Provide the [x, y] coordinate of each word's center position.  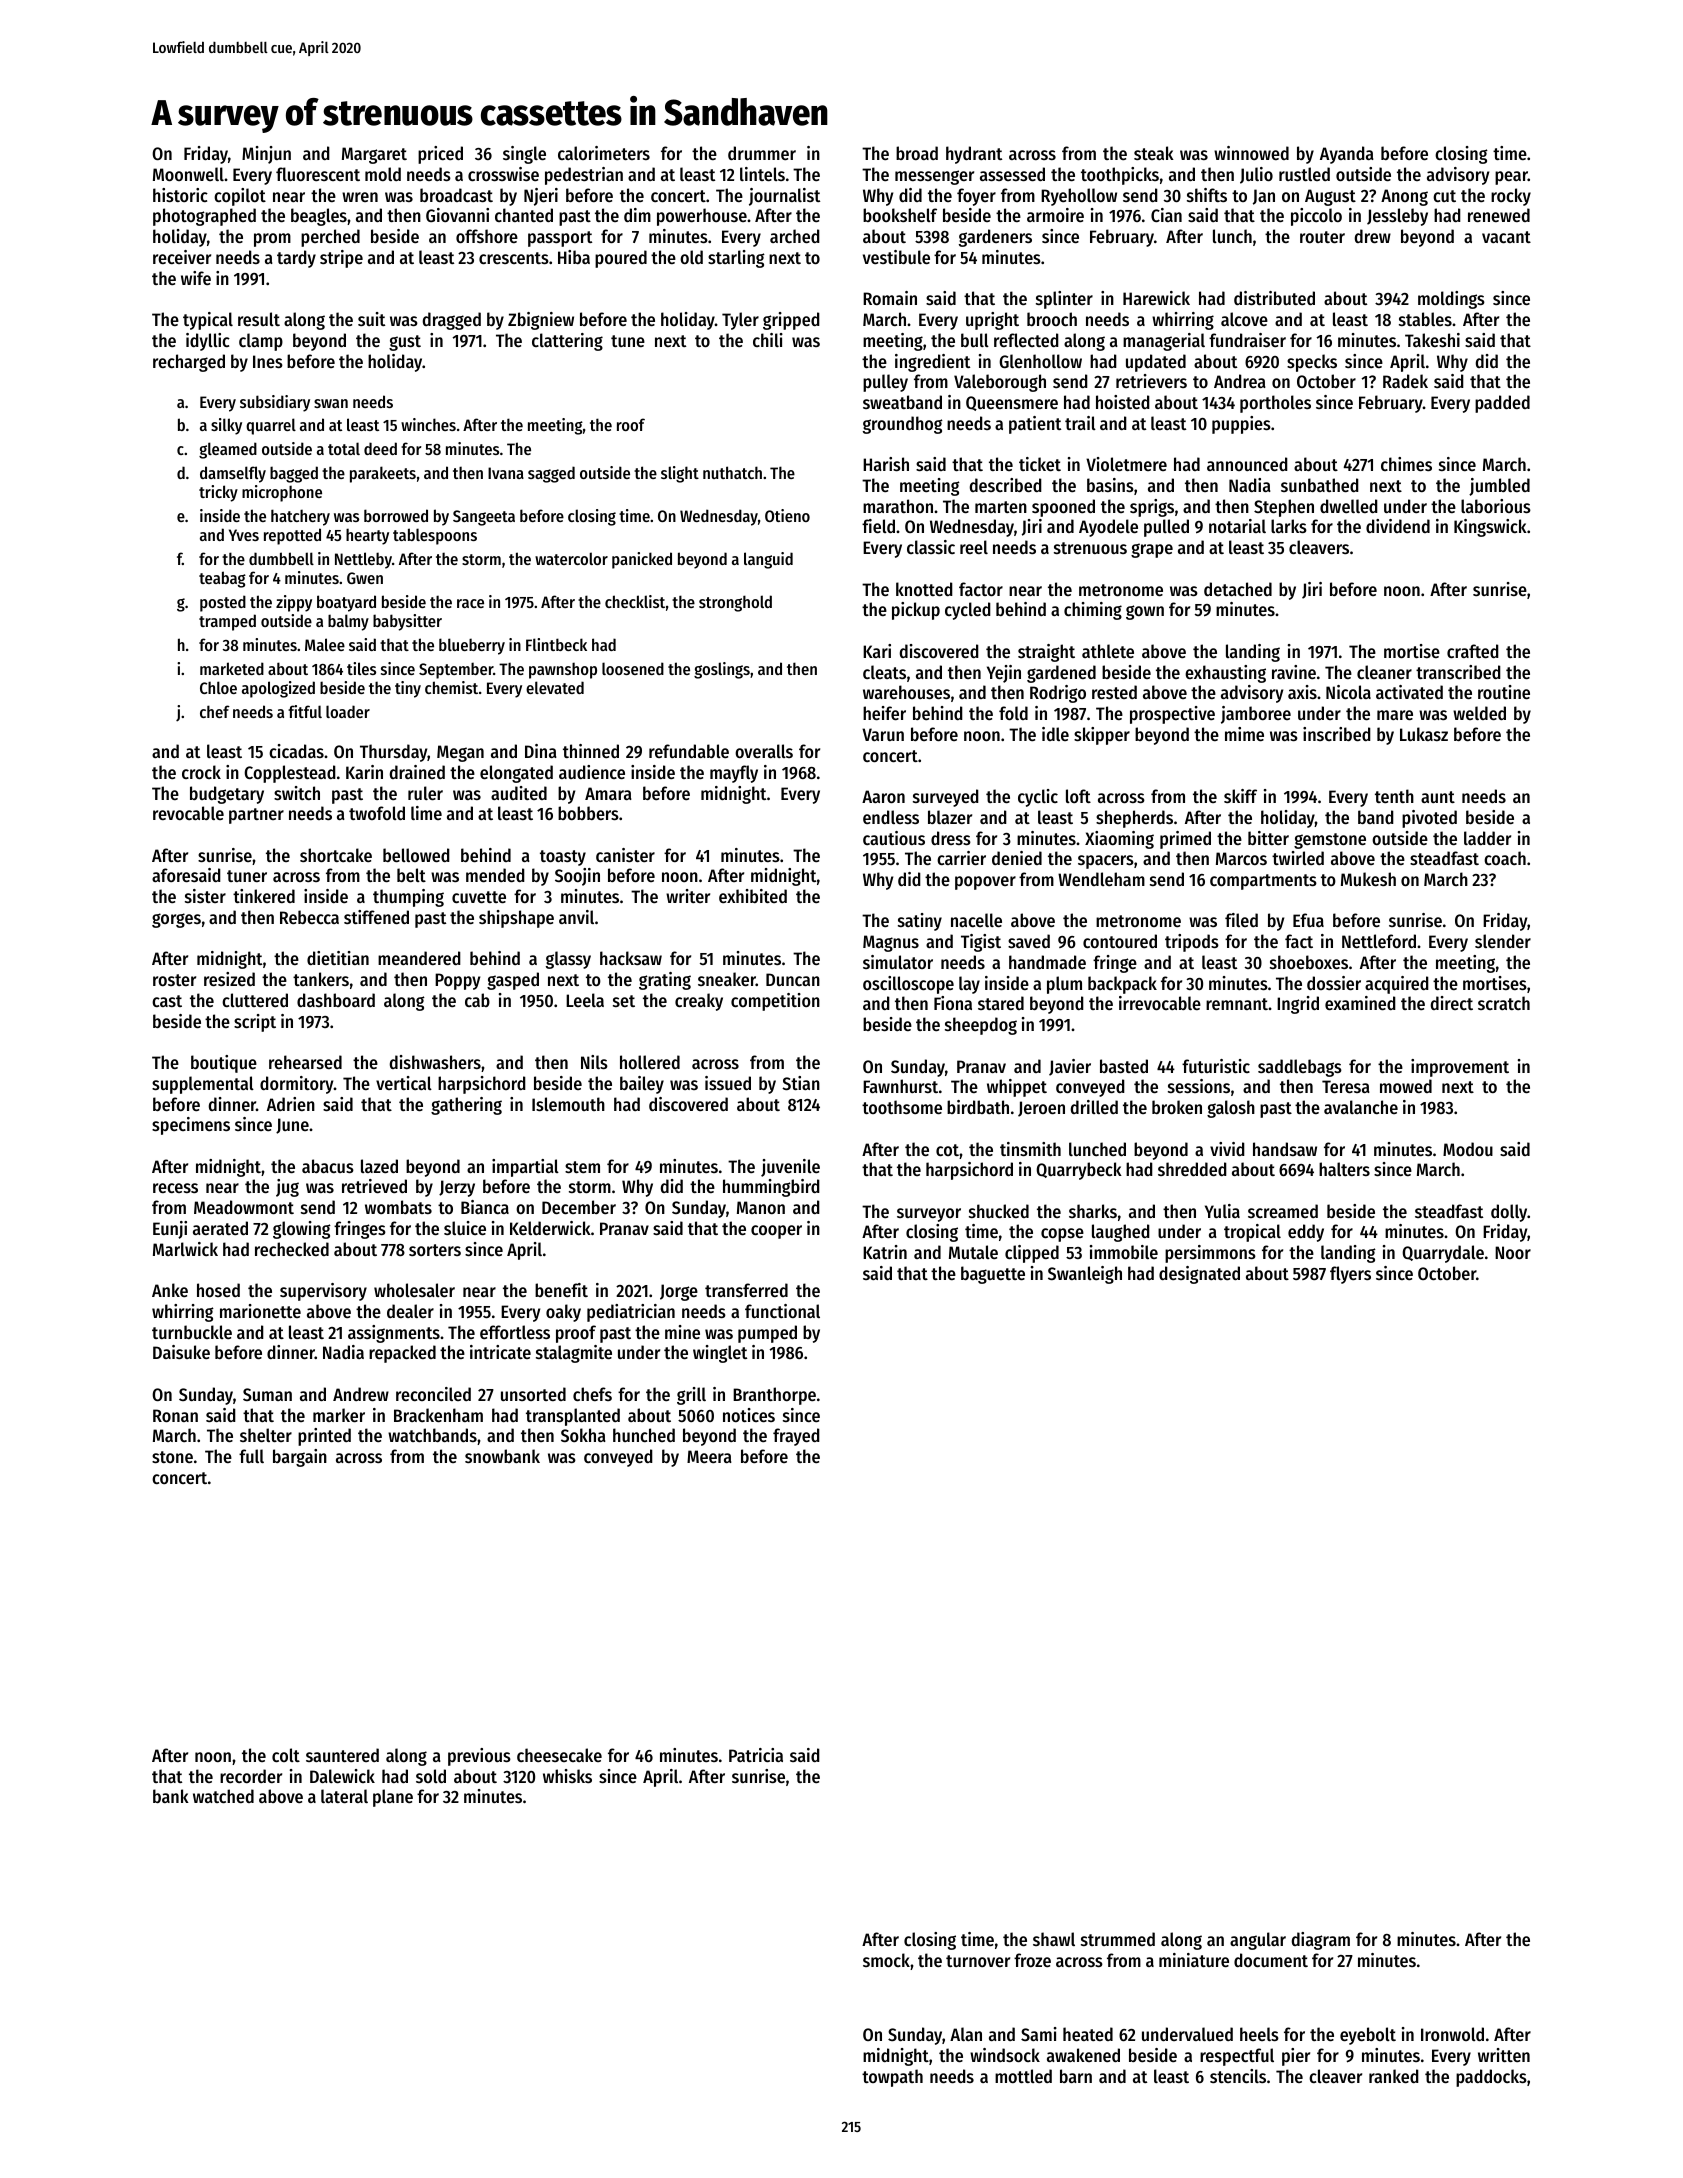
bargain [300, 1458]
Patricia [756, 1755]
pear [1511, 178]
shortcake [336, 855]
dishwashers [435, 1062]
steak [1154, 153]
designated [1199, 1275]
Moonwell [188, 174]
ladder [1487, 838]
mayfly [734, 774]
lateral [344, 1796]
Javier [1070, 1067]
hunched [644, 1435]
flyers [1350, 1275]
